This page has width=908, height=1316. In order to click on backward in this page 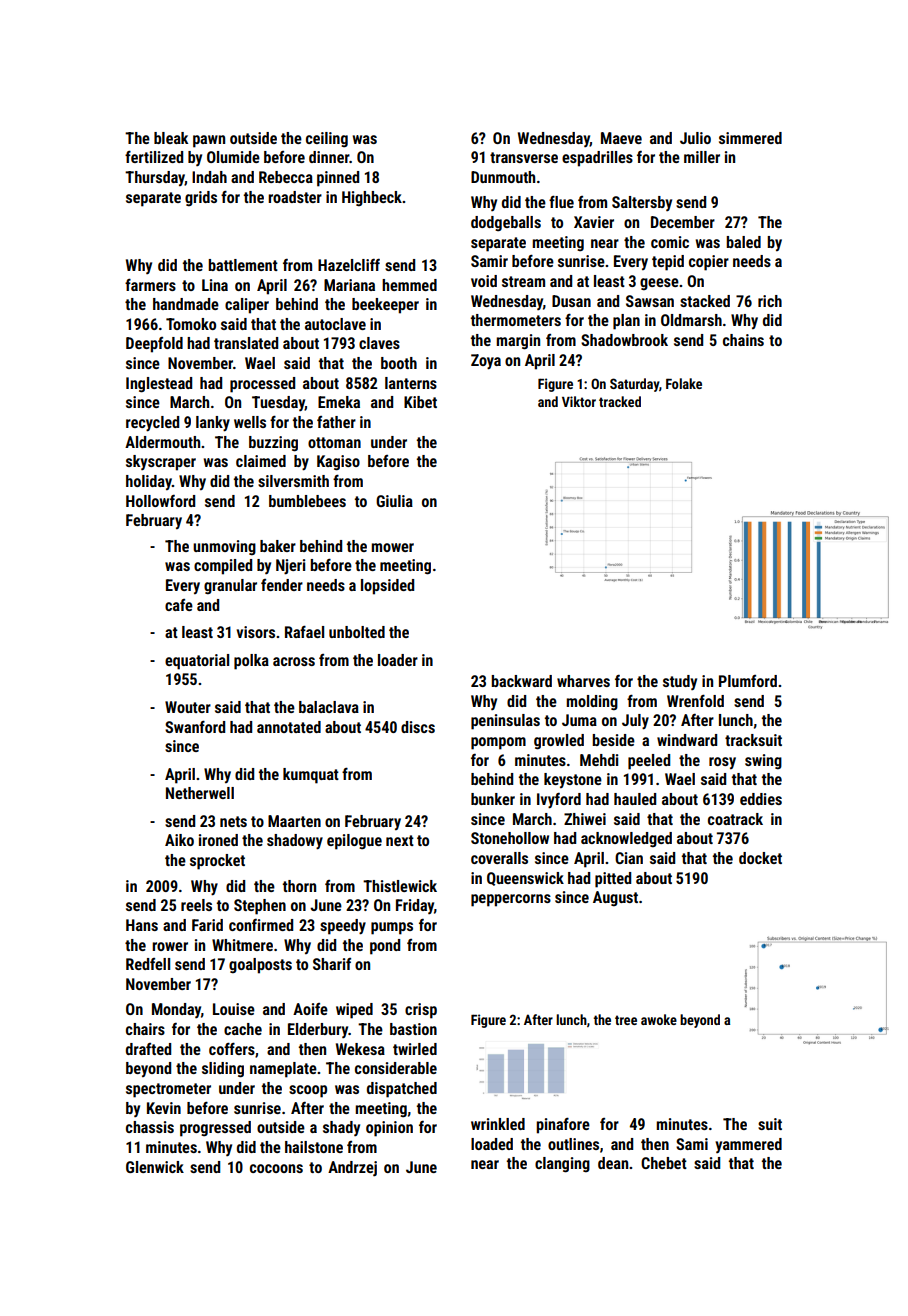, I will do `click(521, 681)`.
